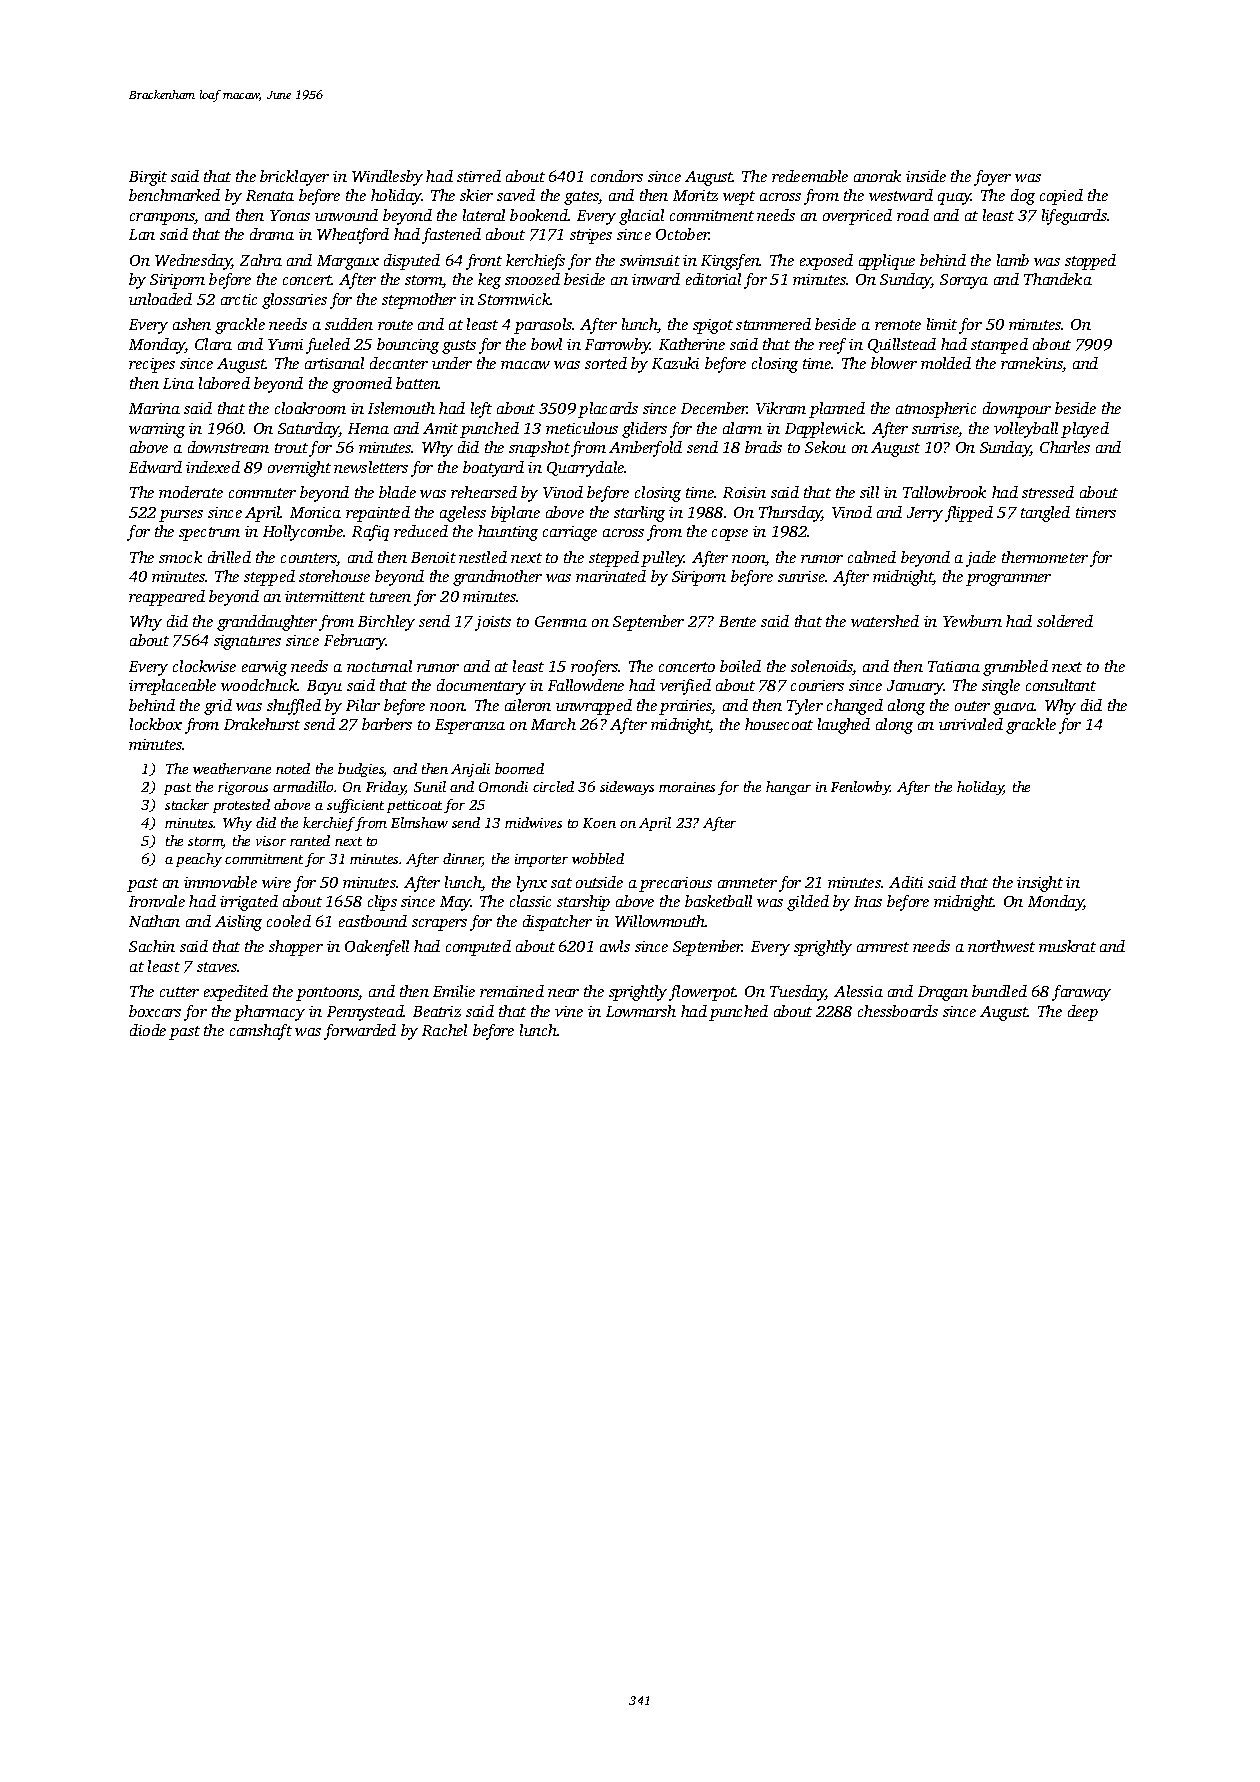 The image size is (1260, 1782). What do you see at coordinates (617, 176) in the screenshot?
I see `condors` at bounding box center [617, 176].
